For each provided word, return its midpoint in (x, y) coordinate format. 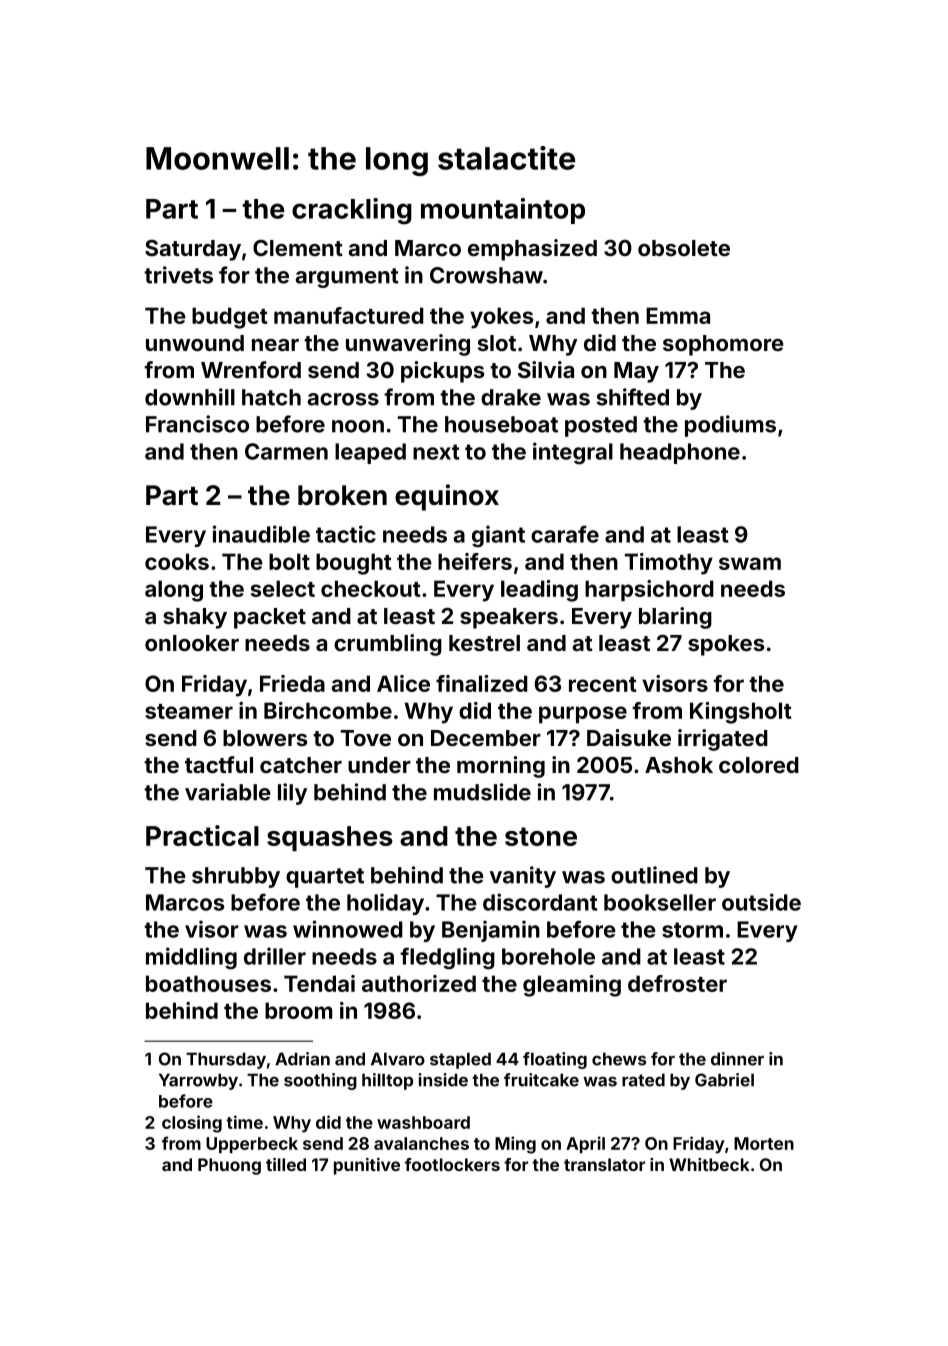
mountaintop (503, 211)
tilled (286, 1164)
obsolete (684, 248)
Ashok (679, 765)
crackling (352, 211)
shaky (195, 618)
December (486, 738)
